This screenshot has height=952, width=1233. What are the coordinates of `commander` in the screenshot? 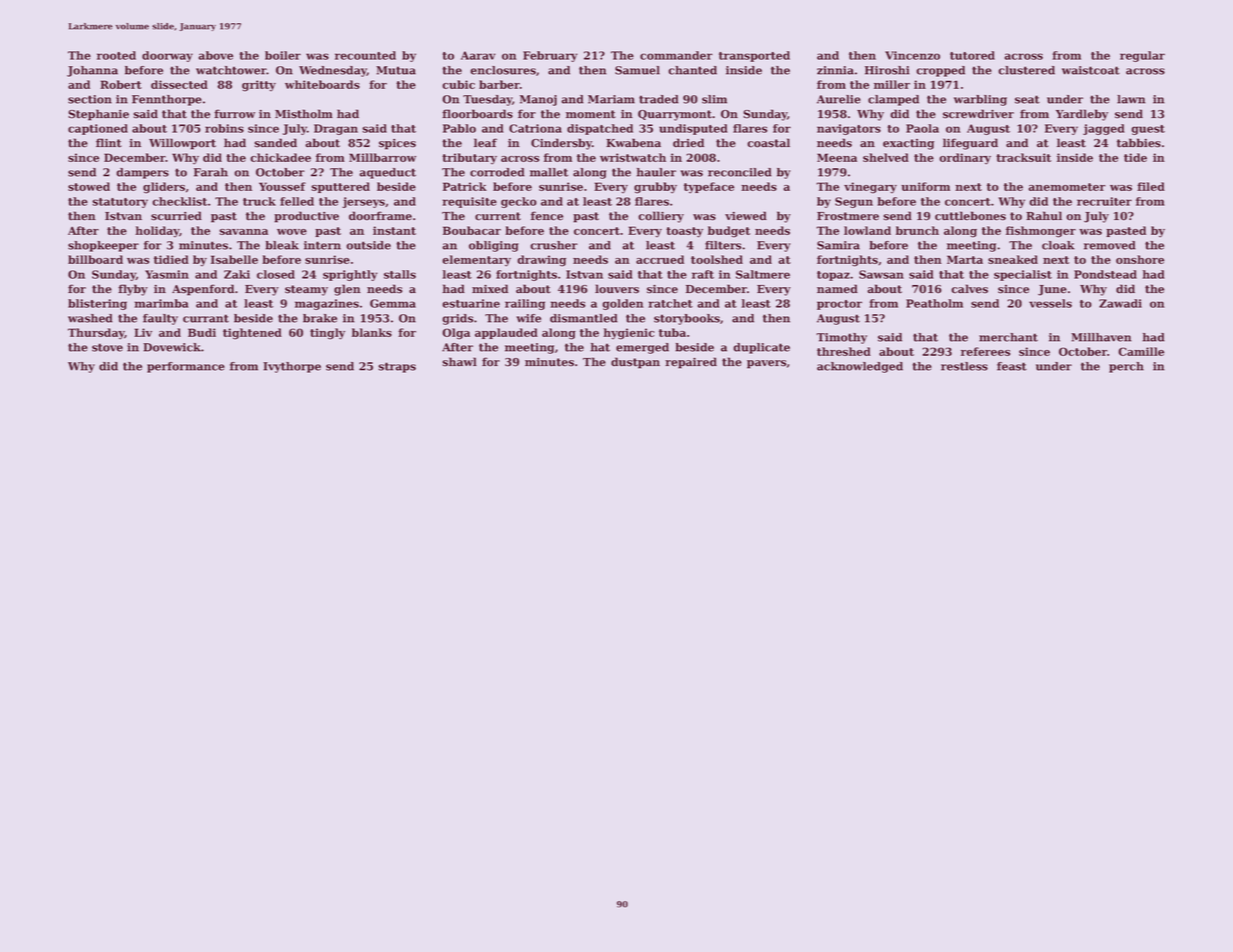 It's located at (676, 55).
